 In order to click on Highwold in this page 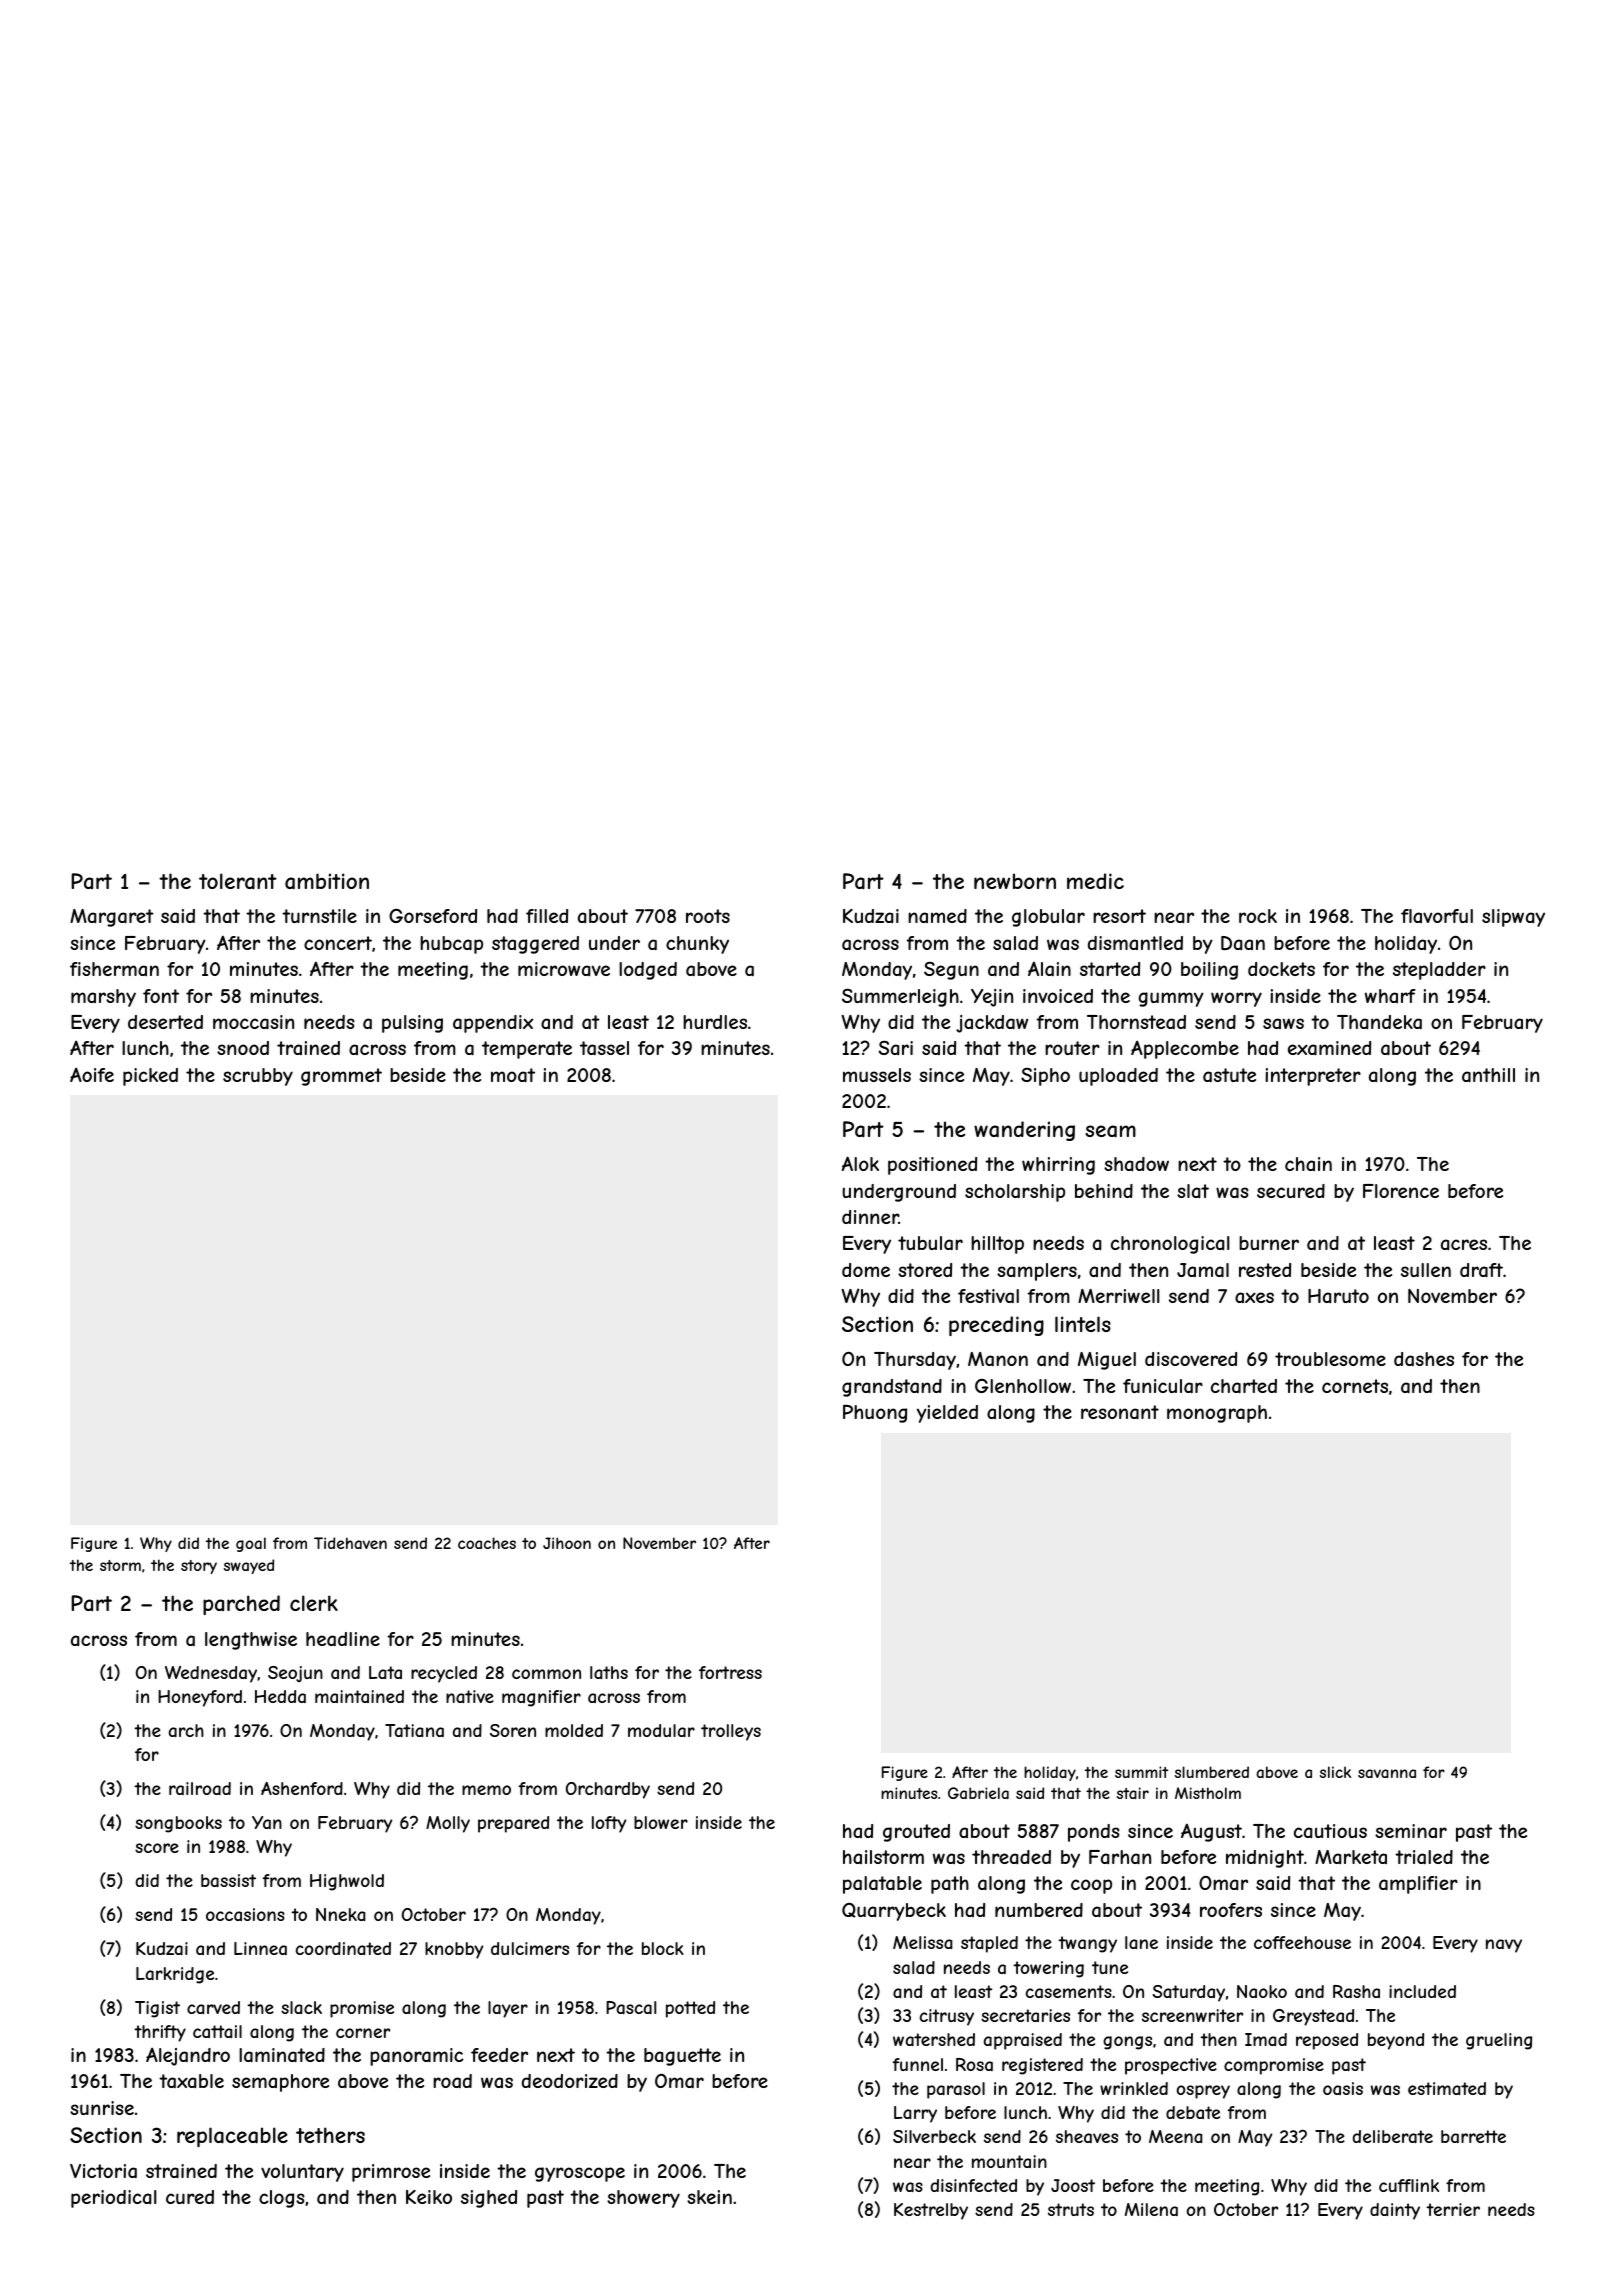, I will do `click(347, 1882)`.
